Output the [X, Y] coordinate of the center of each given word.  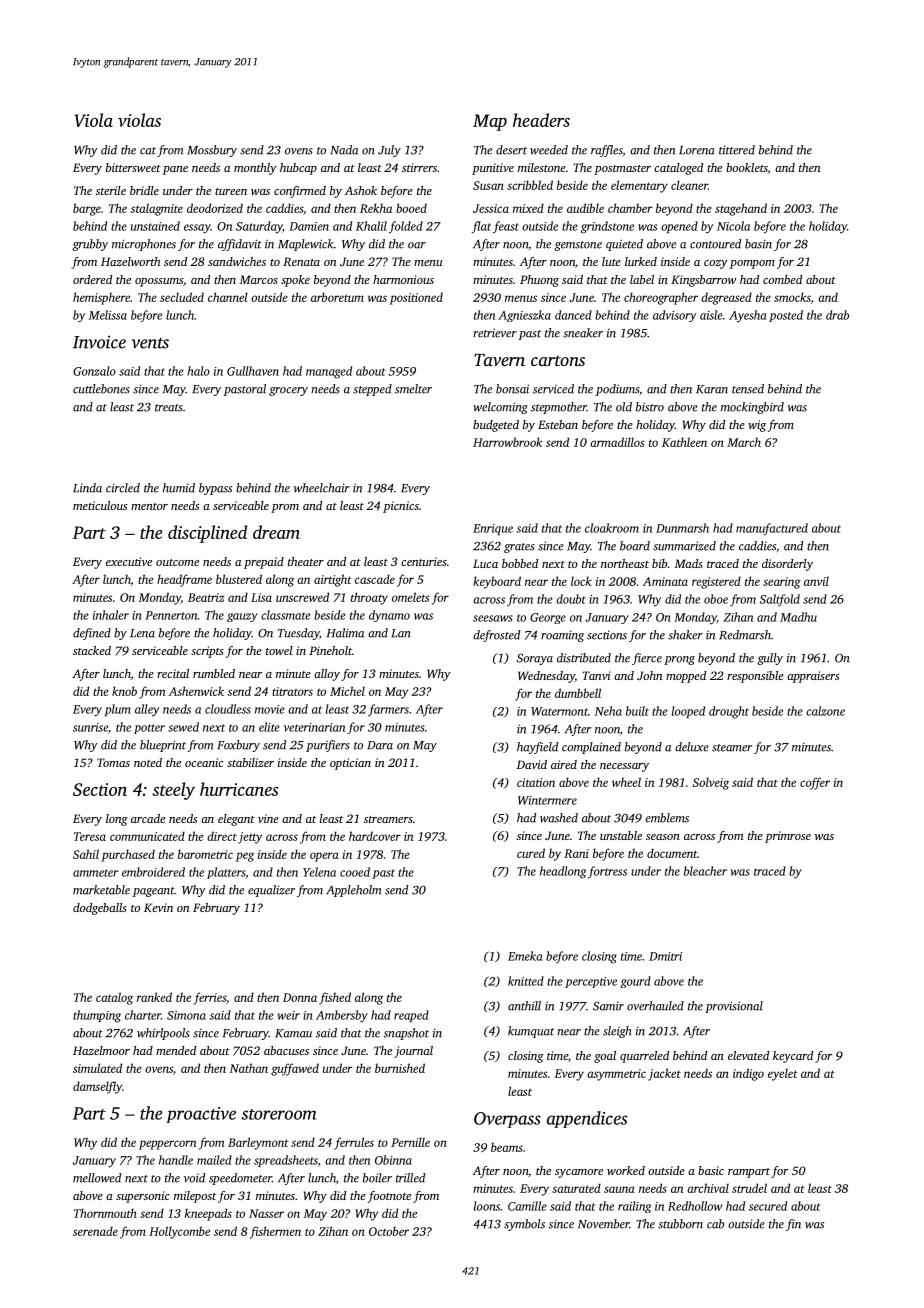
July [389, 151]
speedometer [240, 1179]
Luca [485, 563]
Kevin [158, 907]
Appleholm [353, 891]
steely [173, 791]
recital [173, 673]
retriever [495, 333]
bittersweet [133, 167]
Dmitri [665, 956]
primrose [788, 837]
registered [716, 582]
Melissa [108, 315]
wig [757, 426]
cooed [355, 872]
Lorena [697, 150]
